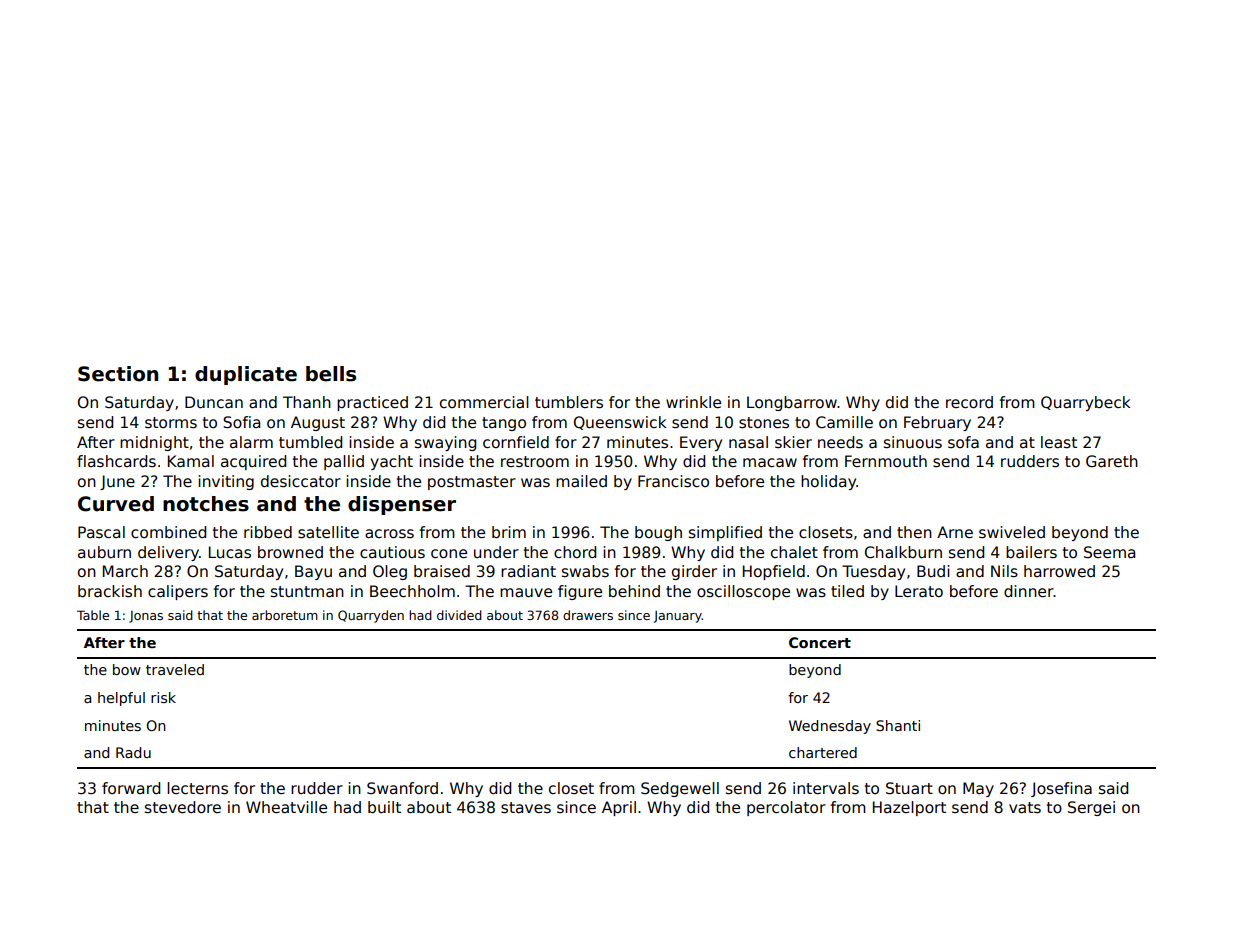 The height and width of the screenshot is (952, 1233). Describe the element at coordinates (301, 481) in the screenshot. I see `desiccator` at that location.
